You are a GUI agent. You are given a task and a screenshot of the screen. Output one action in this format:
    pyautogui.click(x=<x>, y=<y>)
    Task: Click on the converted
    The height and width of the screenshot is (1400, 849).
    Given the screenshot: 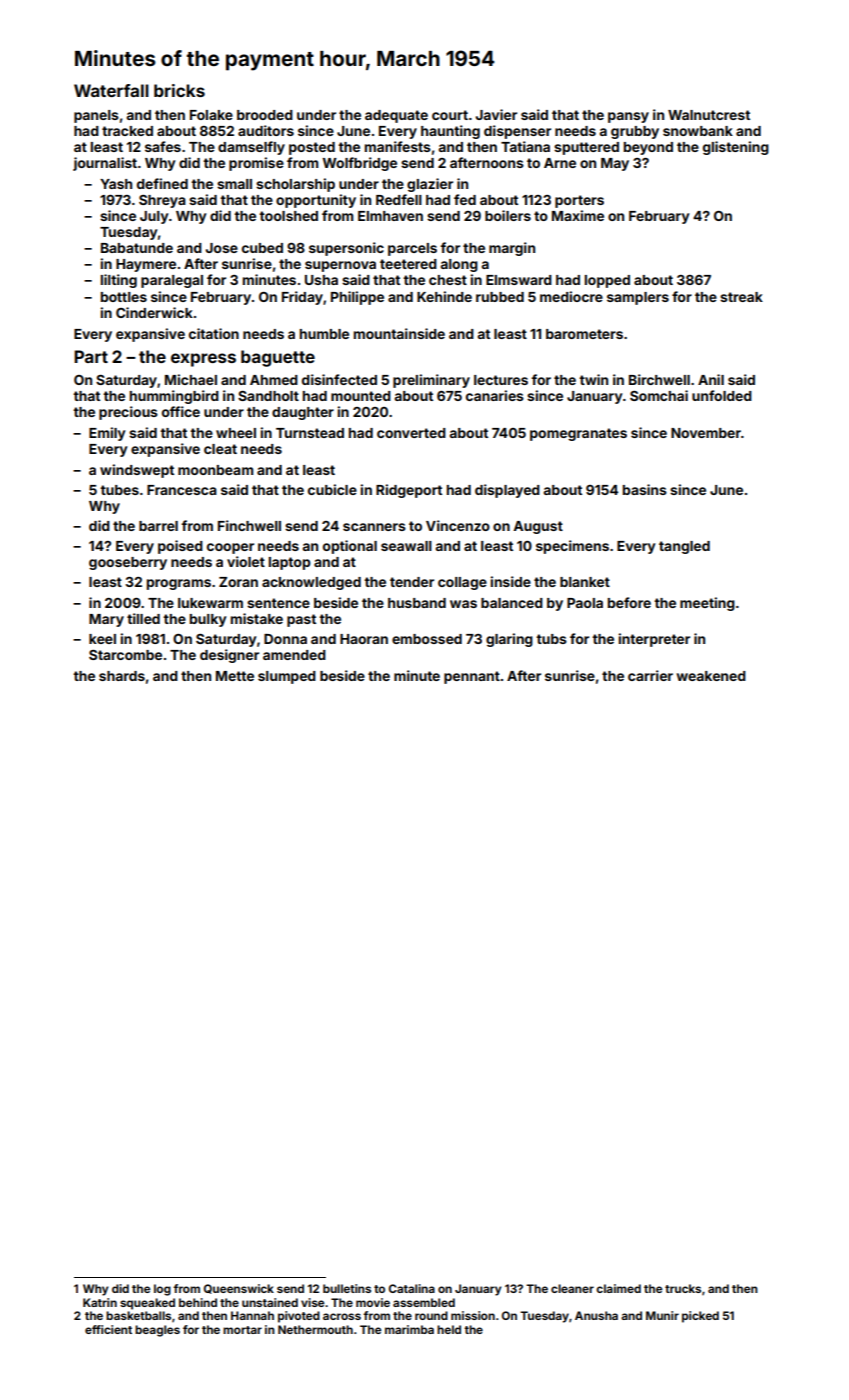 What is the action you would take?
    pyautogui.click(x=411, y=433)
